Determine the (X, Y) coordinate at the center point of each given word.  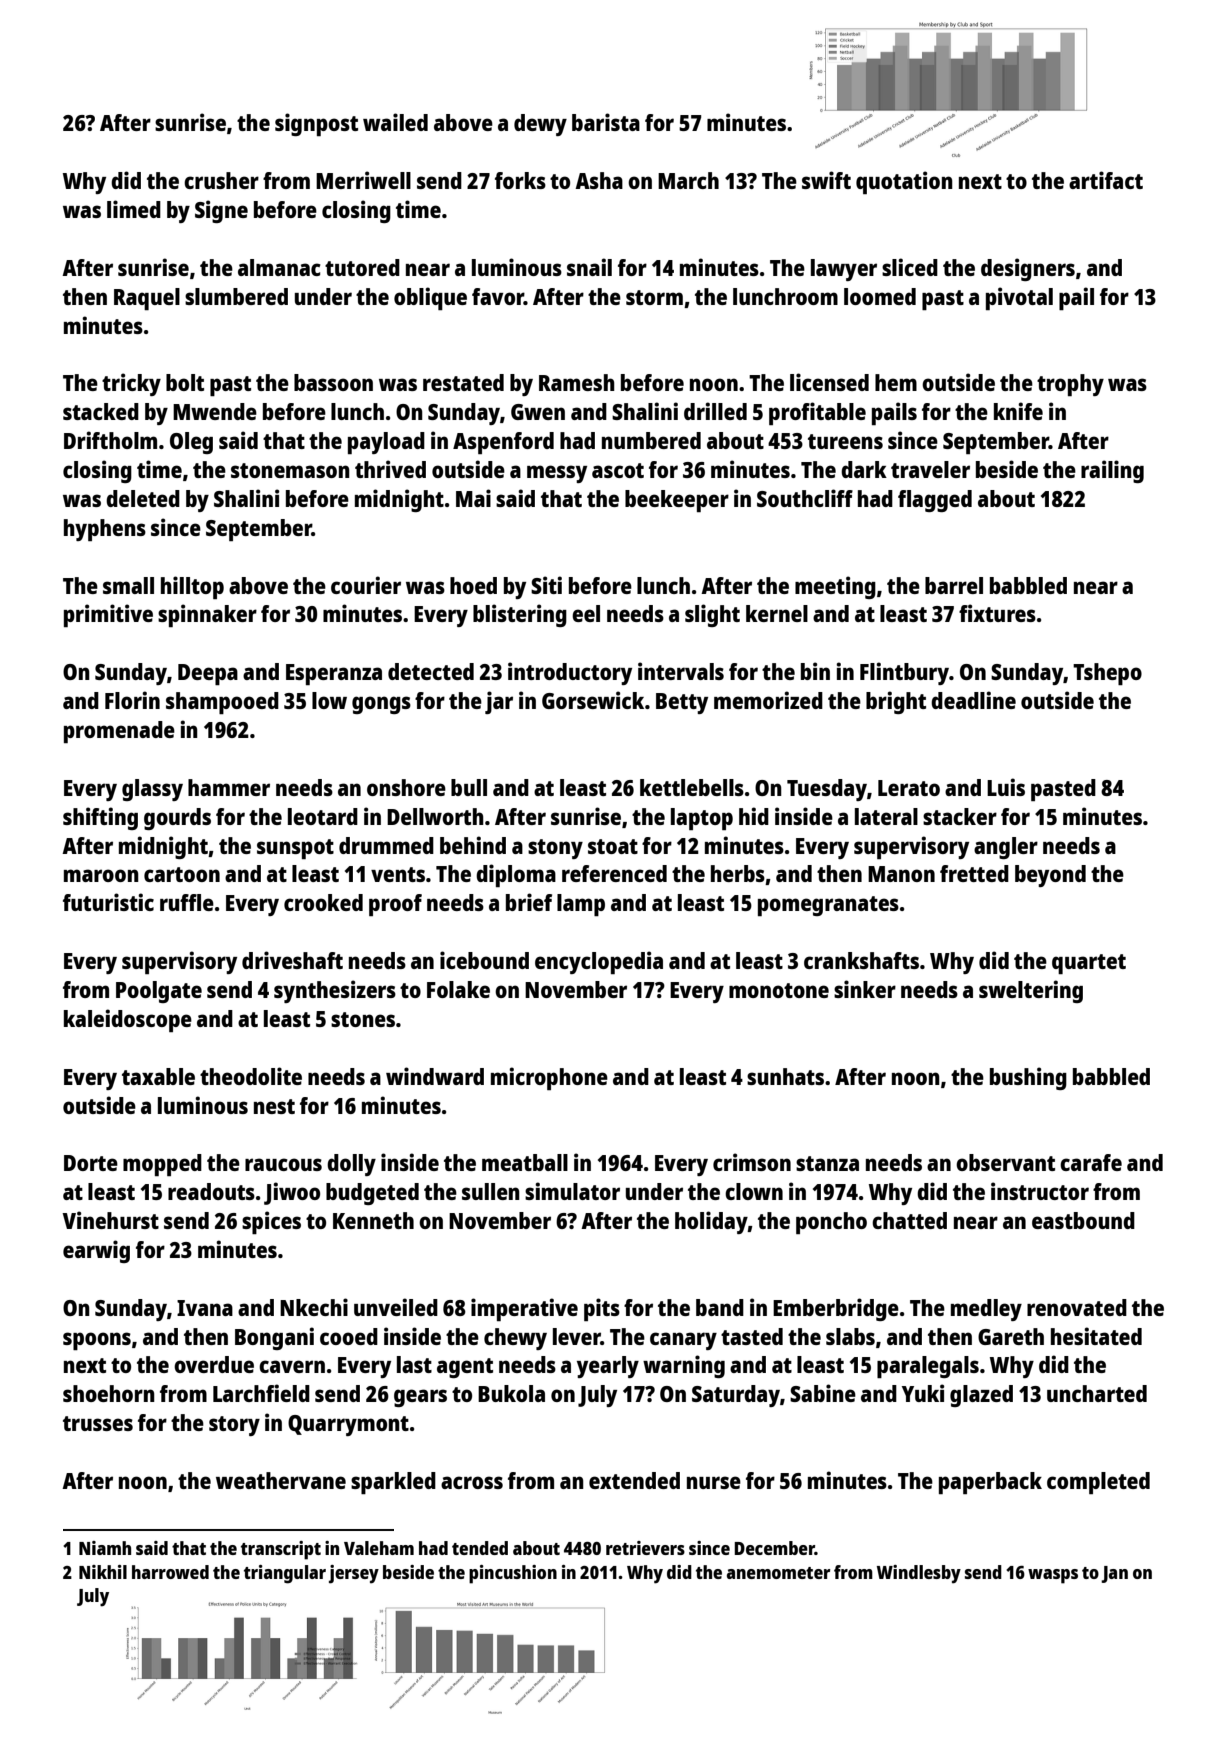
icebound (484, 960)
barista (606, 122)
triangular (285, 1574)
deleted (143, 498)
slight (712, 615)
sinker (865, 989)
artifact (1106, 180)
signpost (316, 124)
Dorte (91, 1163)
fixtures (997, 613)
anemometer (778, 1573)
